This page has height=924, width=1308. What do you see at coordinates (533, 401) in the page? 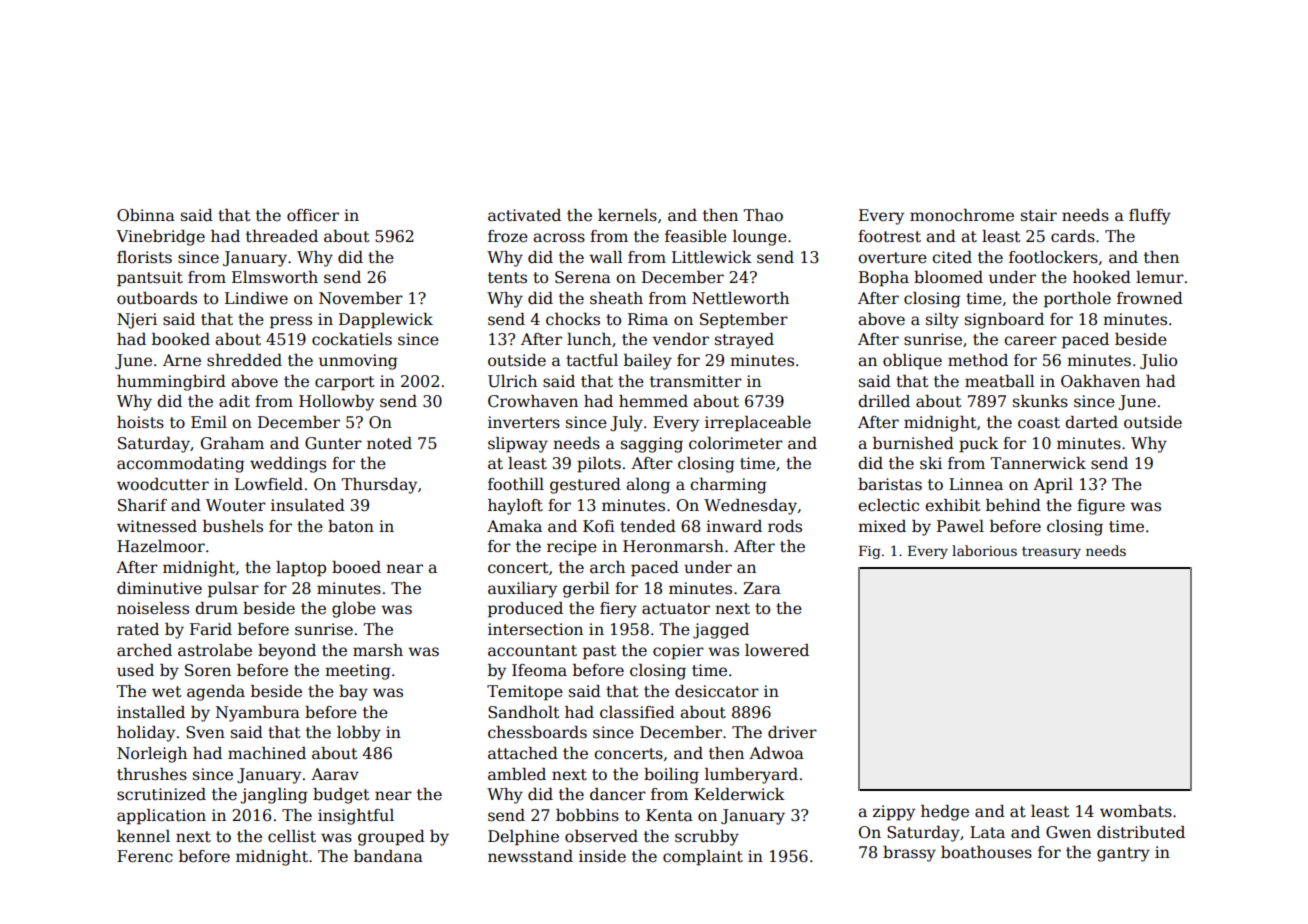
I see `Crowhaven` at bounding box center [533, 401].
